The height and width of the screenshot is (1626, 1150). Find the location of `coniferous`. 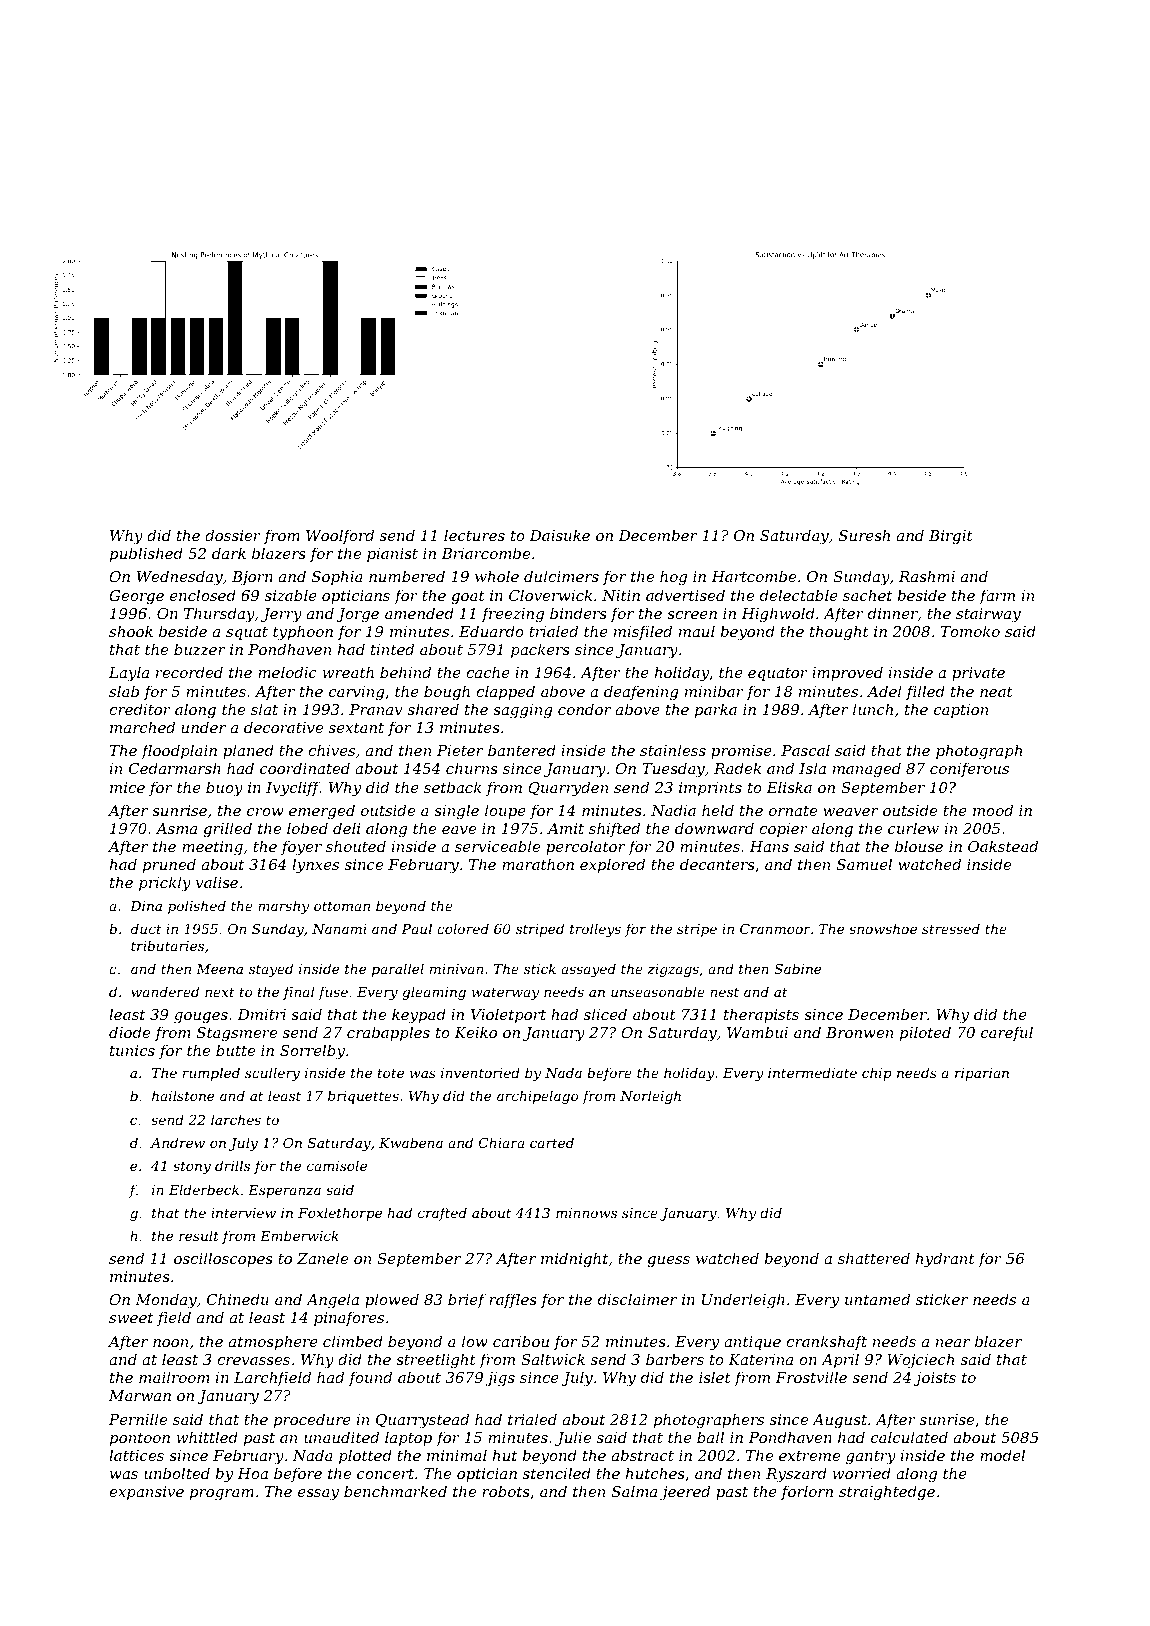

coniferous is located at coordinates (969, 769).
